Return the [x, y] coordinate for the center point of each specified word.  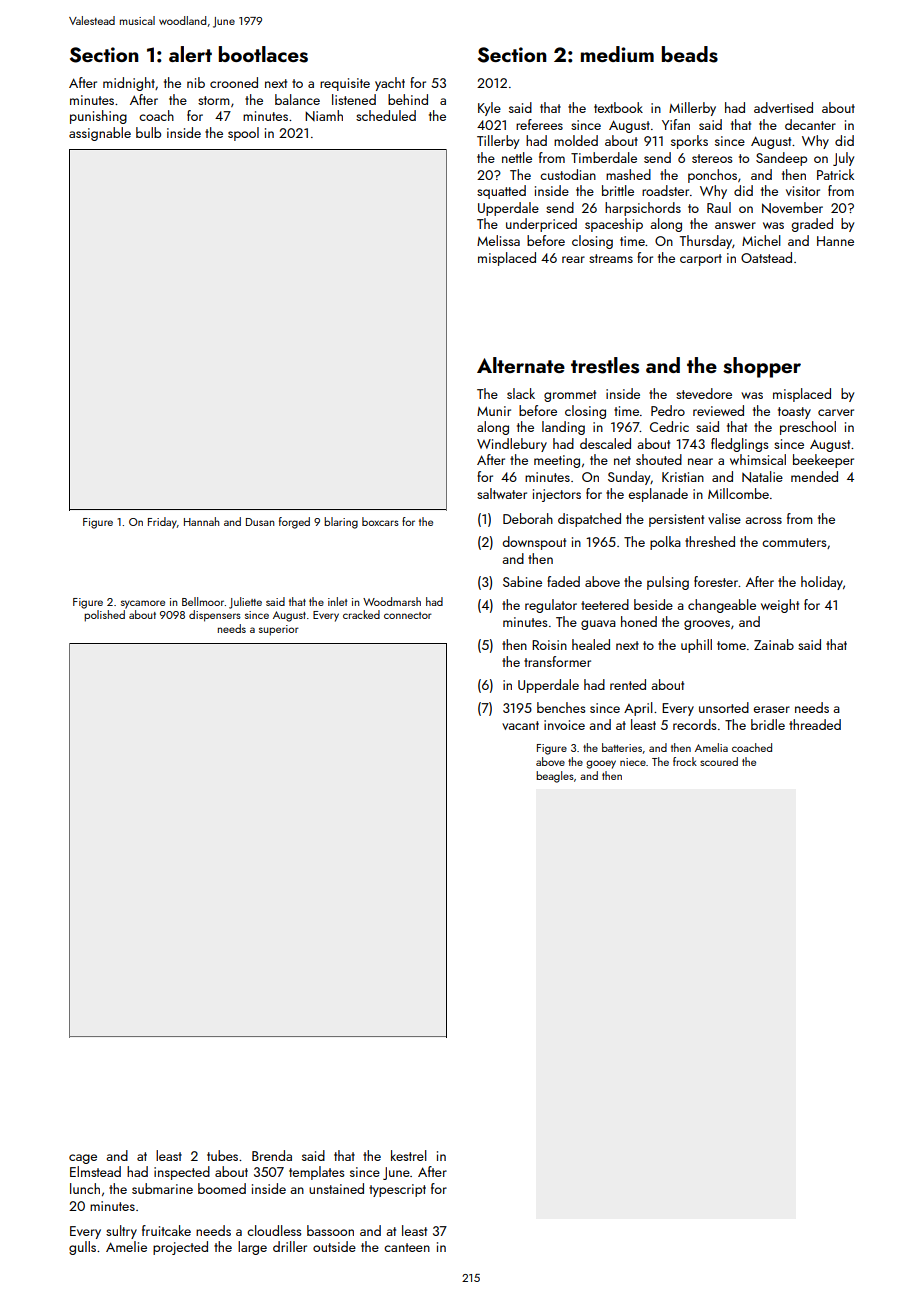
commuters [794, 542]
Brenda [272, 1155]
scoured [719, 761]
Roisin [549, 645]
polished [104, 616]
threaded [815, 724]
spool [243, 134]
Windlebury [512, 445]
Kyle [489, 109]
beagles [555, 777]
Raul [719, 207]
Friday [162, 523]
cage [83, 1159]
